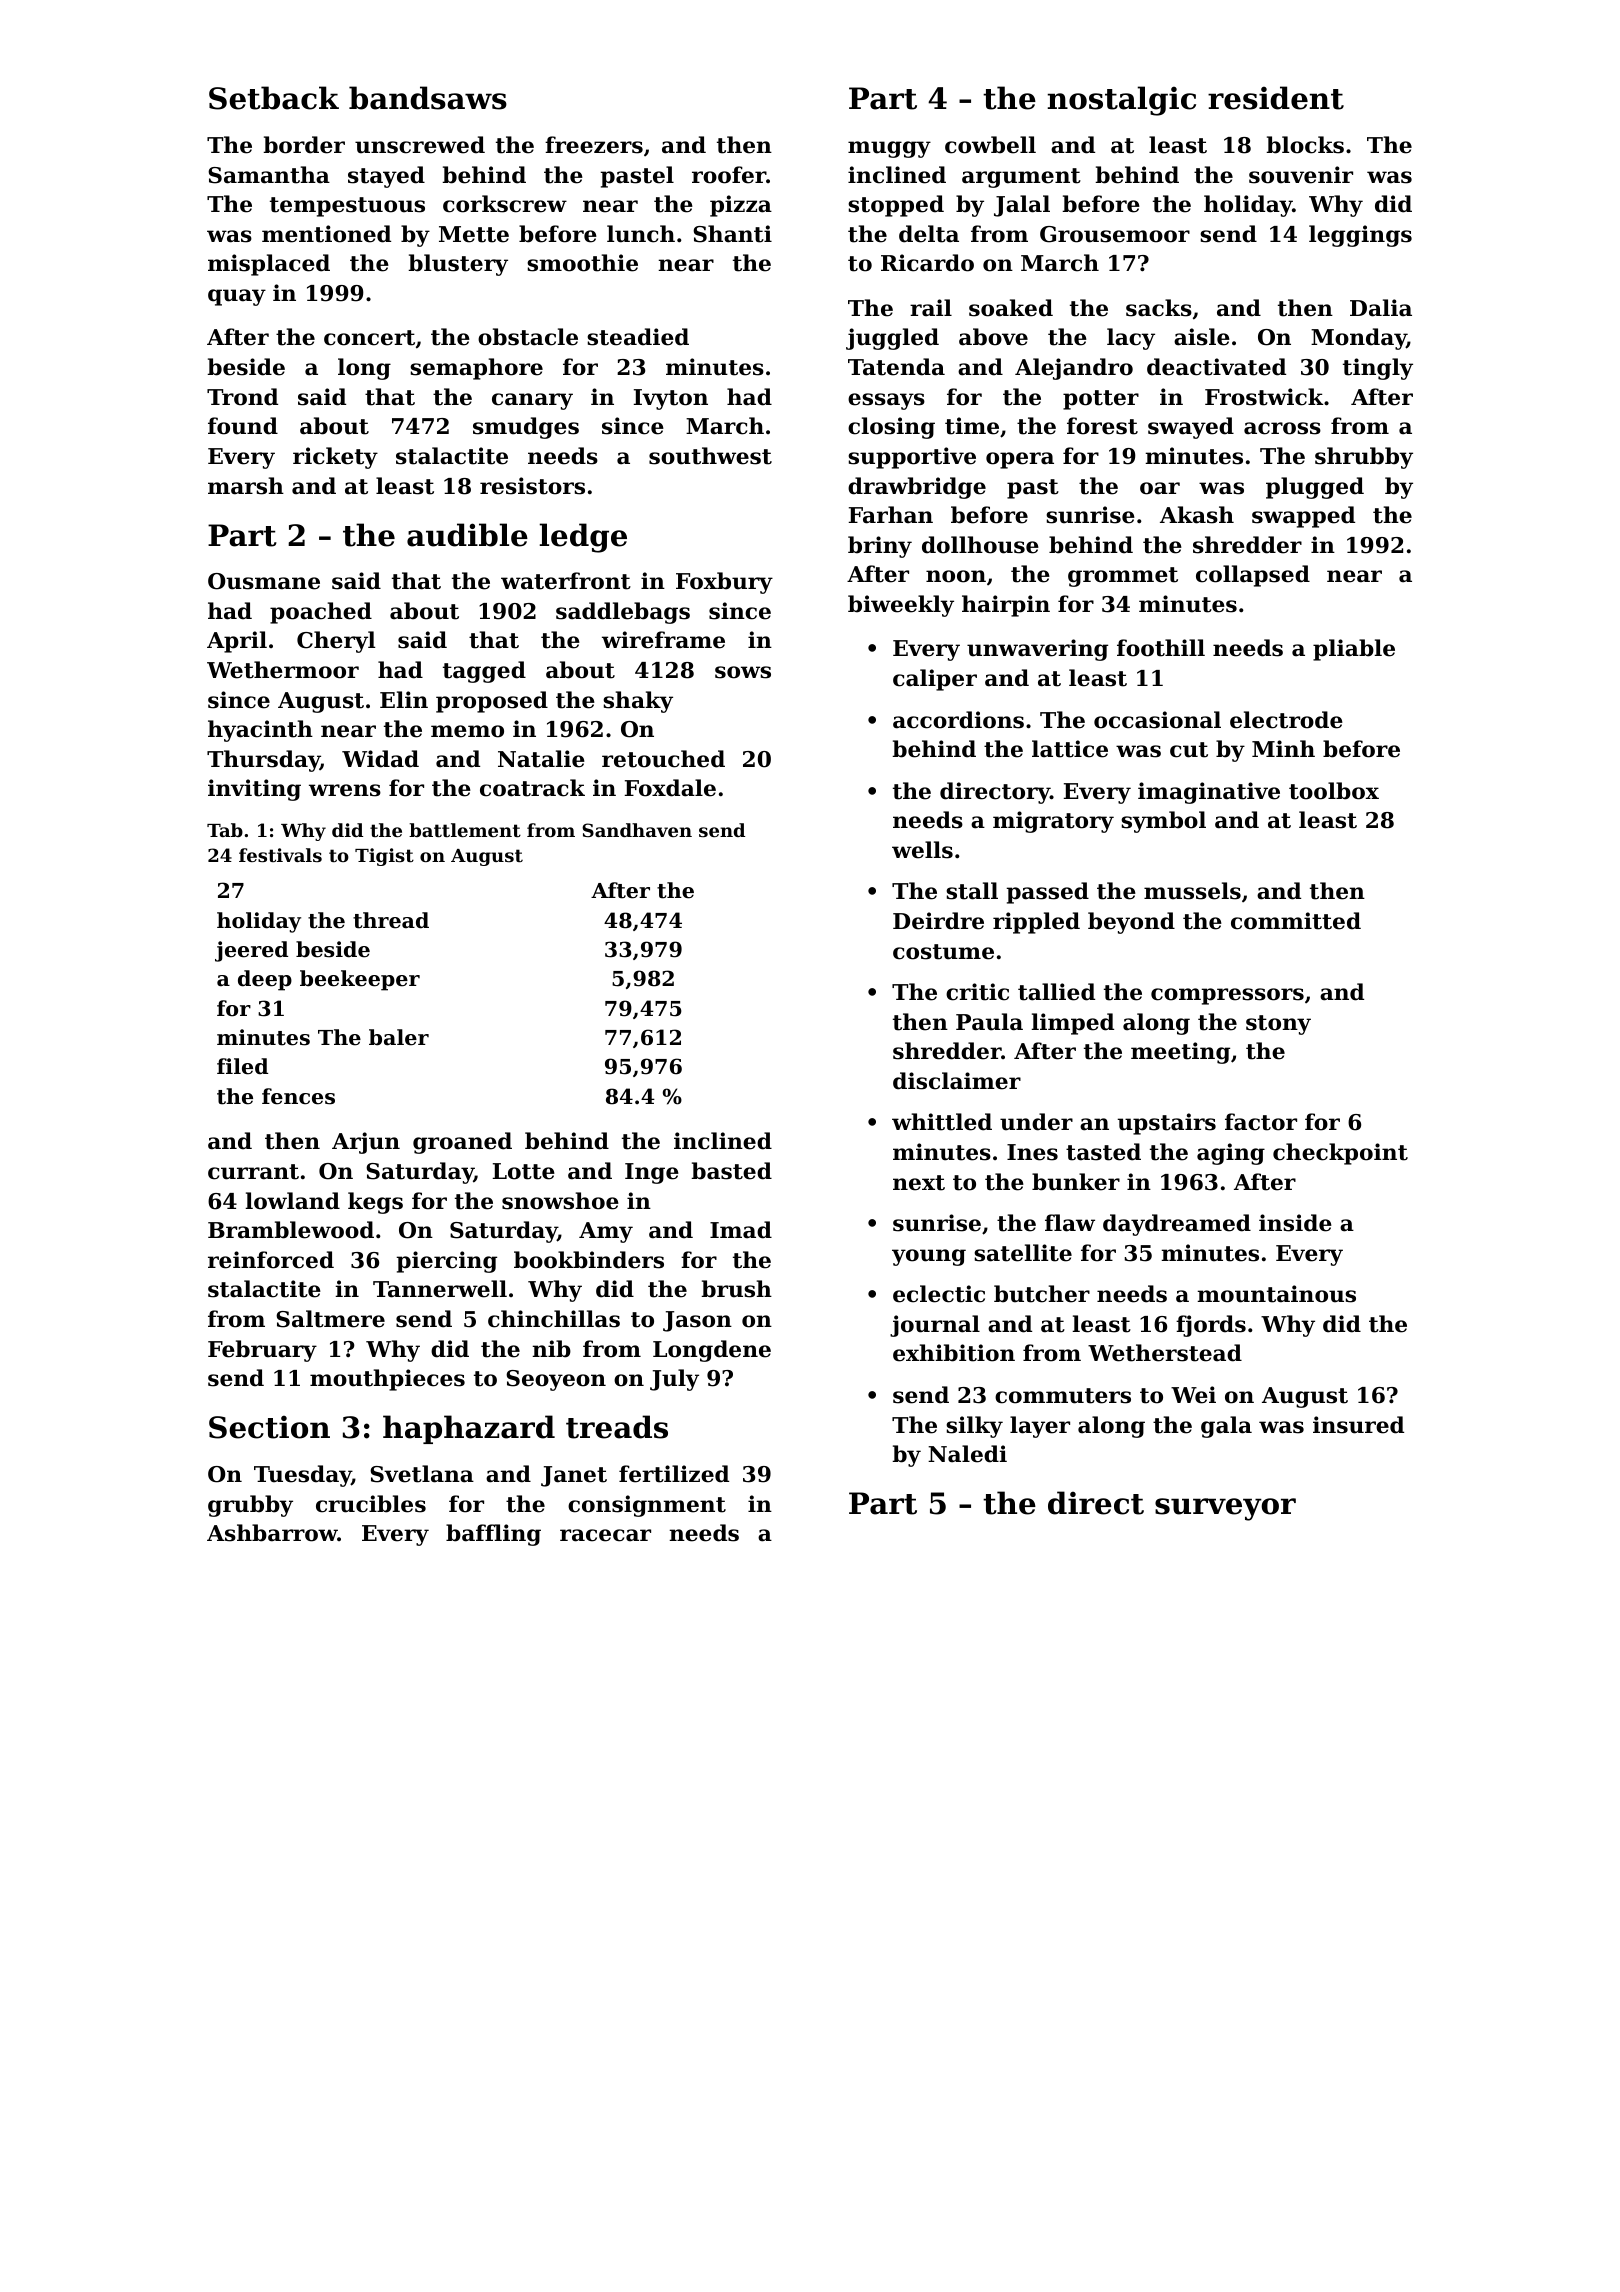  Describe the element at coordinates (594, 145) in the document. I see `freezers` at that location.
